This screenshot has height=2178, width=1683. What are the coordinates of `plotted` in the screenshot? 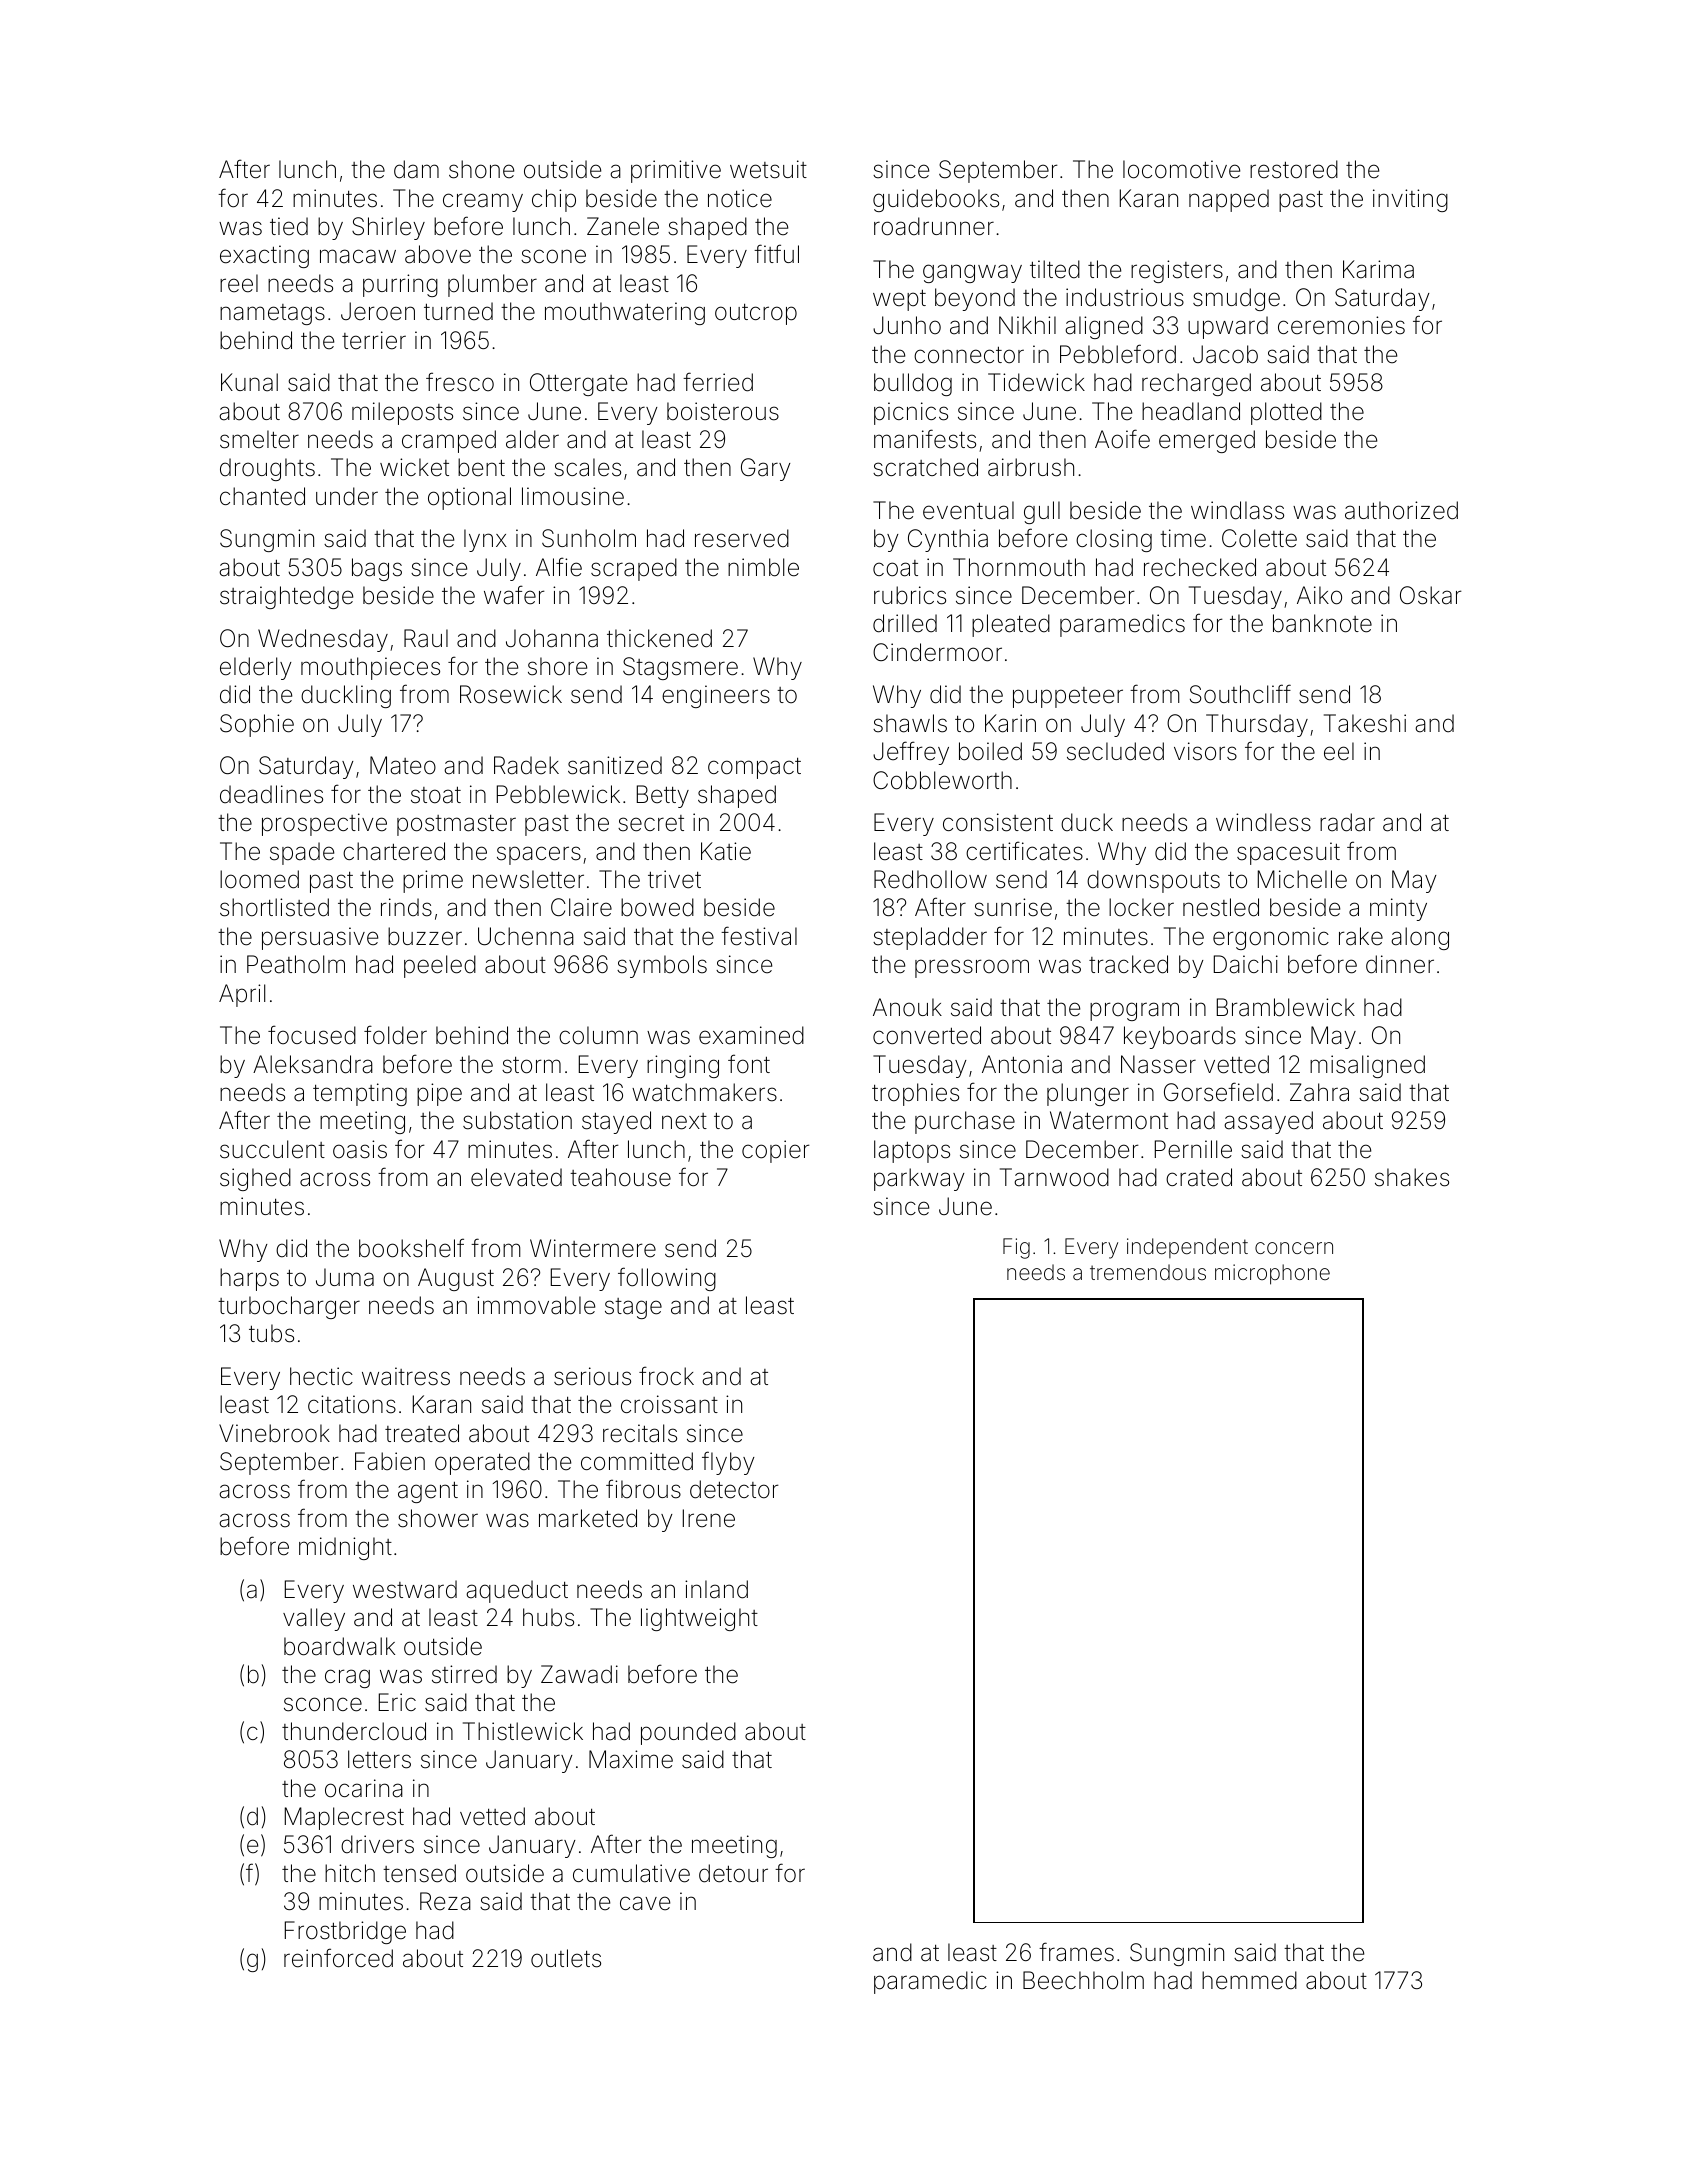 It's located at (1286, 413).
